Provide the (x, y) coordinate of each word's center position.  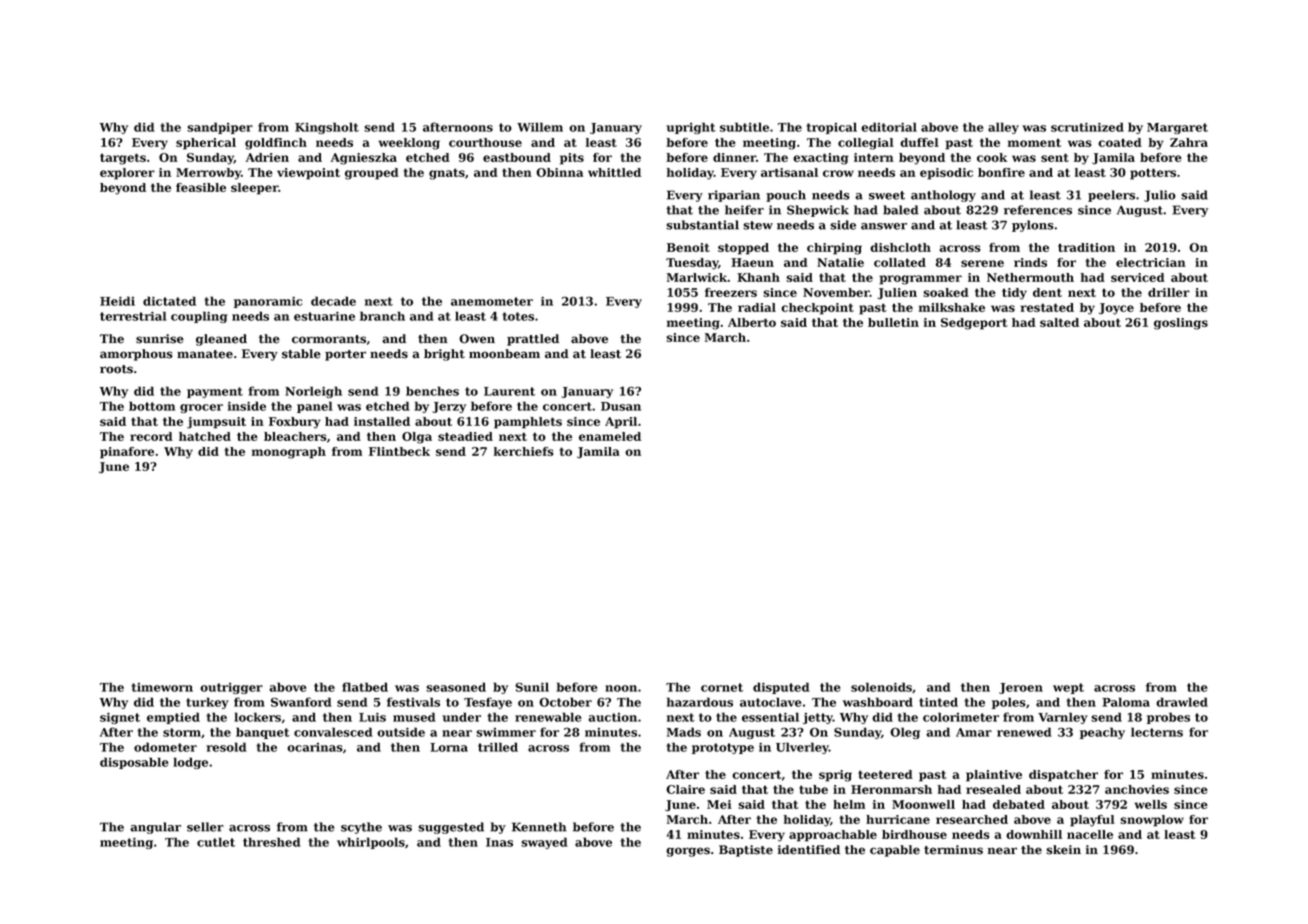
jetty (818, 718)
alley (1003, 128)
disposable (134, 763)
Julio (1160, 196)
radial (757, 307)
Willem (540, 127)
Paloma (1126, 702)
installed (382, 421)
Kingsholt (327, 128)
